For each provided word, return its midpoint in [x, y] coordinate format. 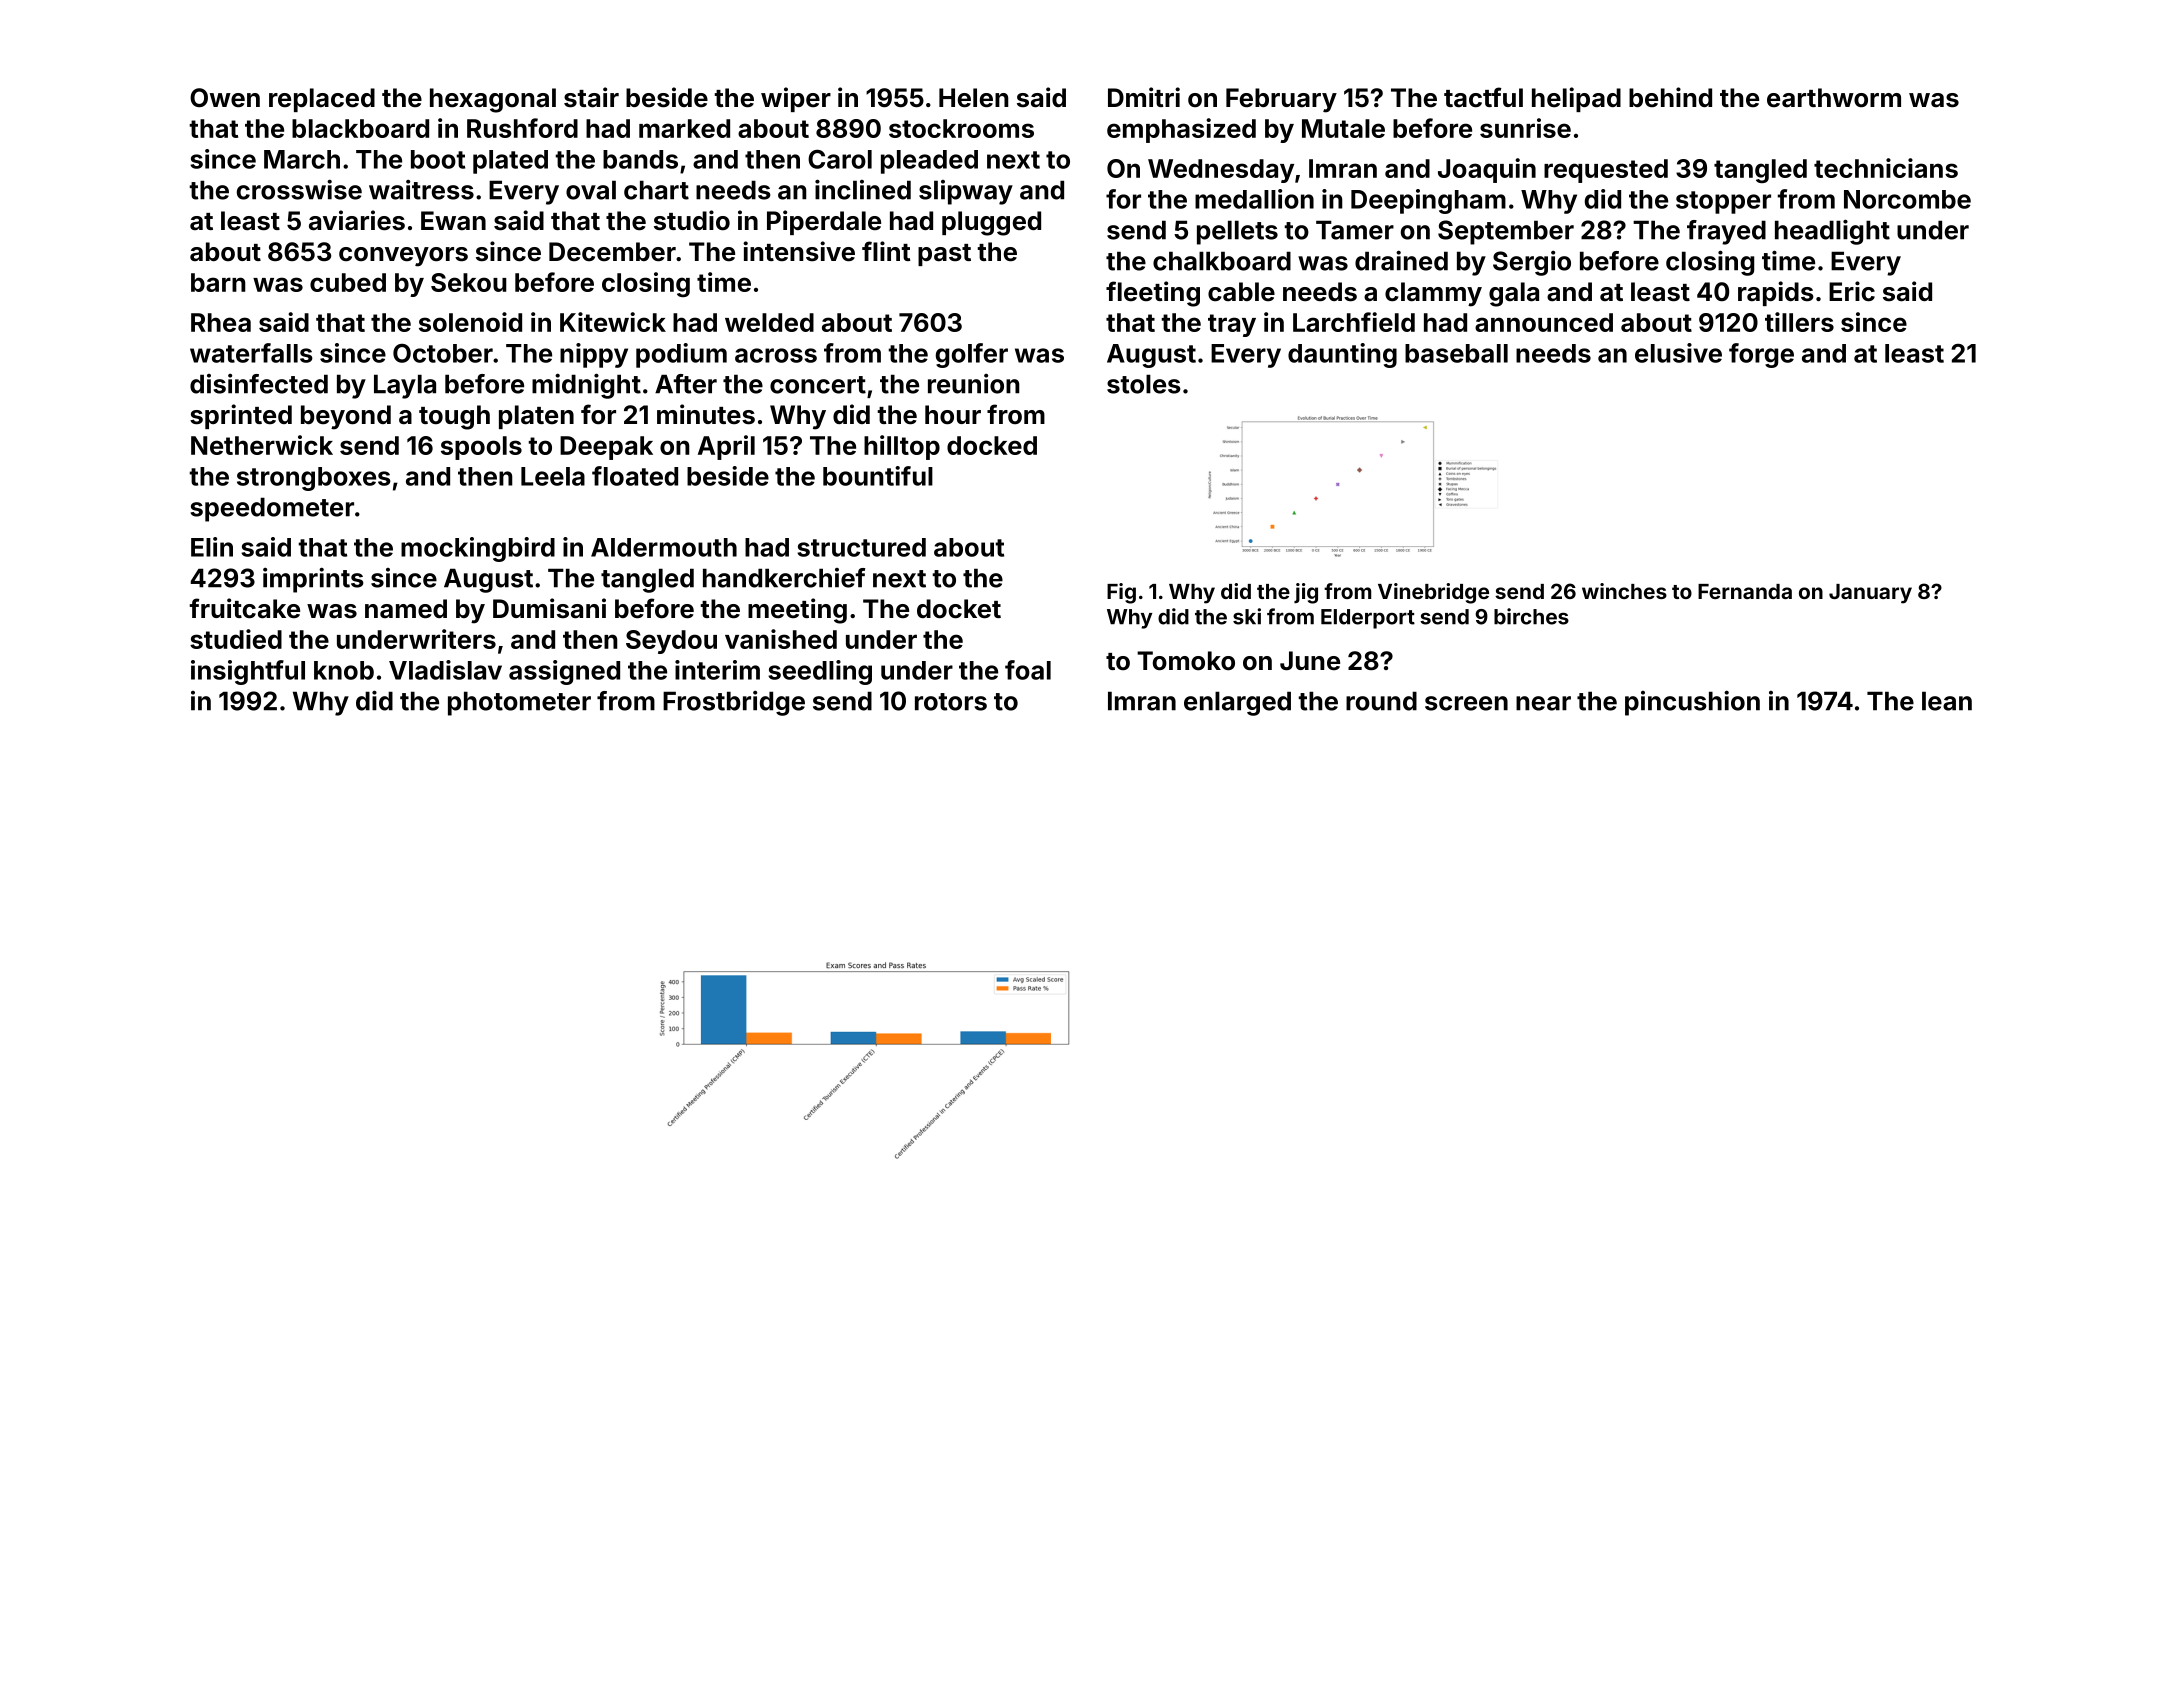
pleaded [929, 162]
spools [481, 448]
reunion [974, 384]
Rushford [522, 128]
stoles [1144, 384]
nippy [594, 355]
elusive [1678, 353]
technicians [1886, 168]
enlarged [1237, 703]
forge [1761, 355]
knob [344, 670]
